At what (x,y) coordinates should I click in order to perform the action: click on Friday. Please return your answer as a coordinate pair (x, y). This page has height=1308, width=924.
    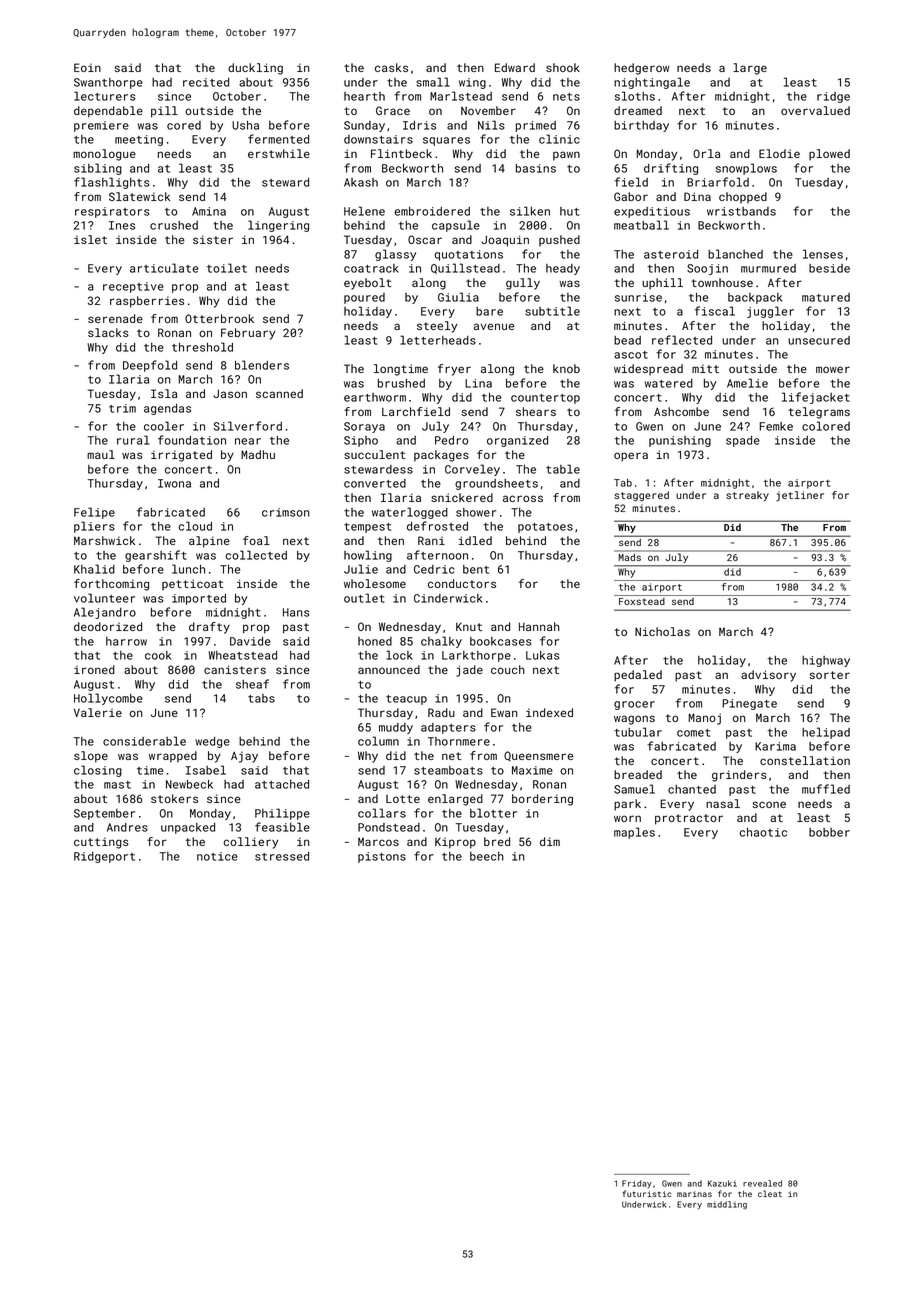
    Looking at the image, I should click on (637, 1184).
